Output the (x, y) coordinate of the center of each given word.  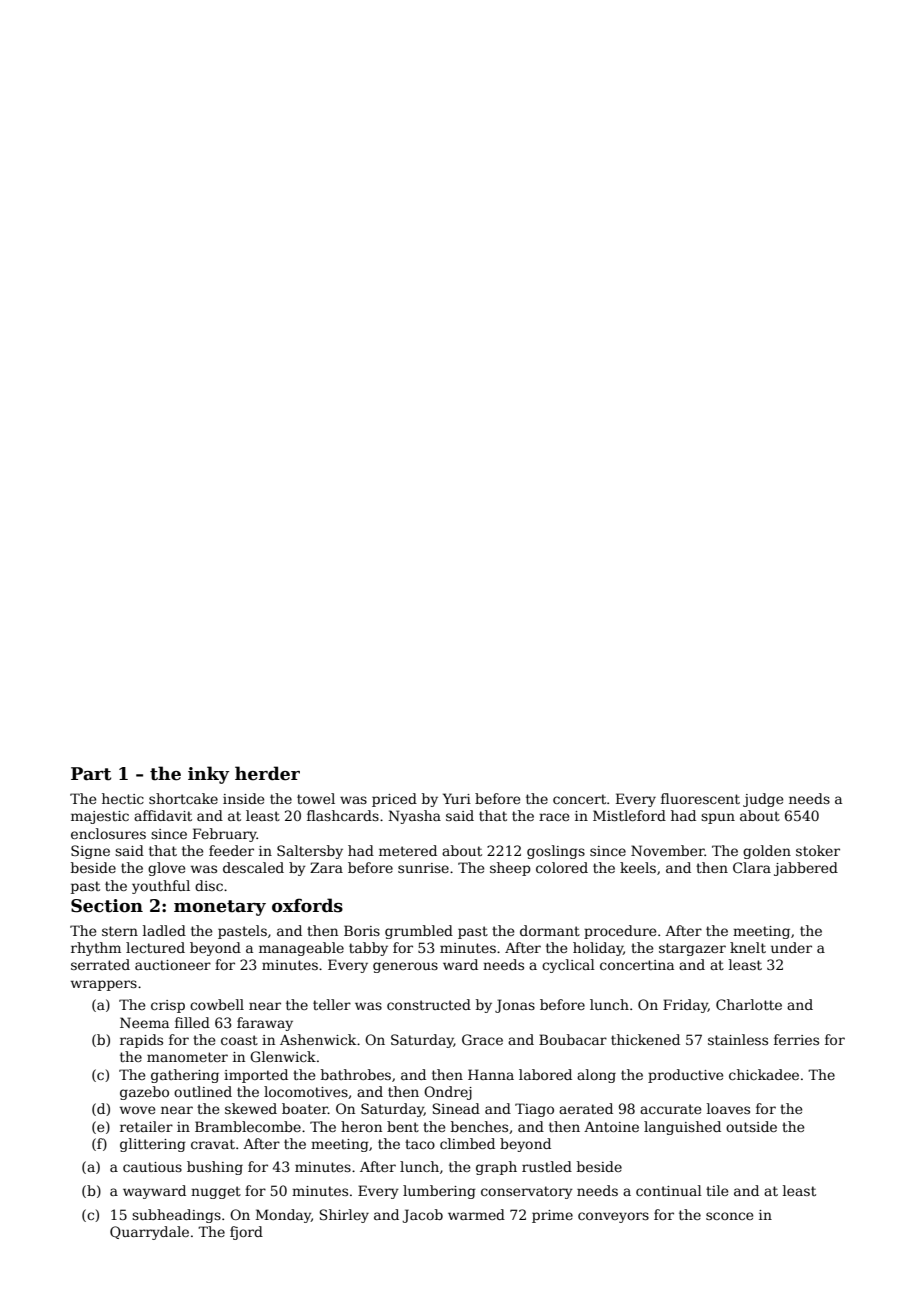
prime (552, 1216)
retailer (146, 1126)
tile (717, 1190)
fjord (246, 1233)
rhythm (96, 949)
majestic (100, 817)
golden (767, 852)
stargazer (692, 949)
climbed (467, 1143)
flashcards (343, 815)
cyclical (568, 966)
